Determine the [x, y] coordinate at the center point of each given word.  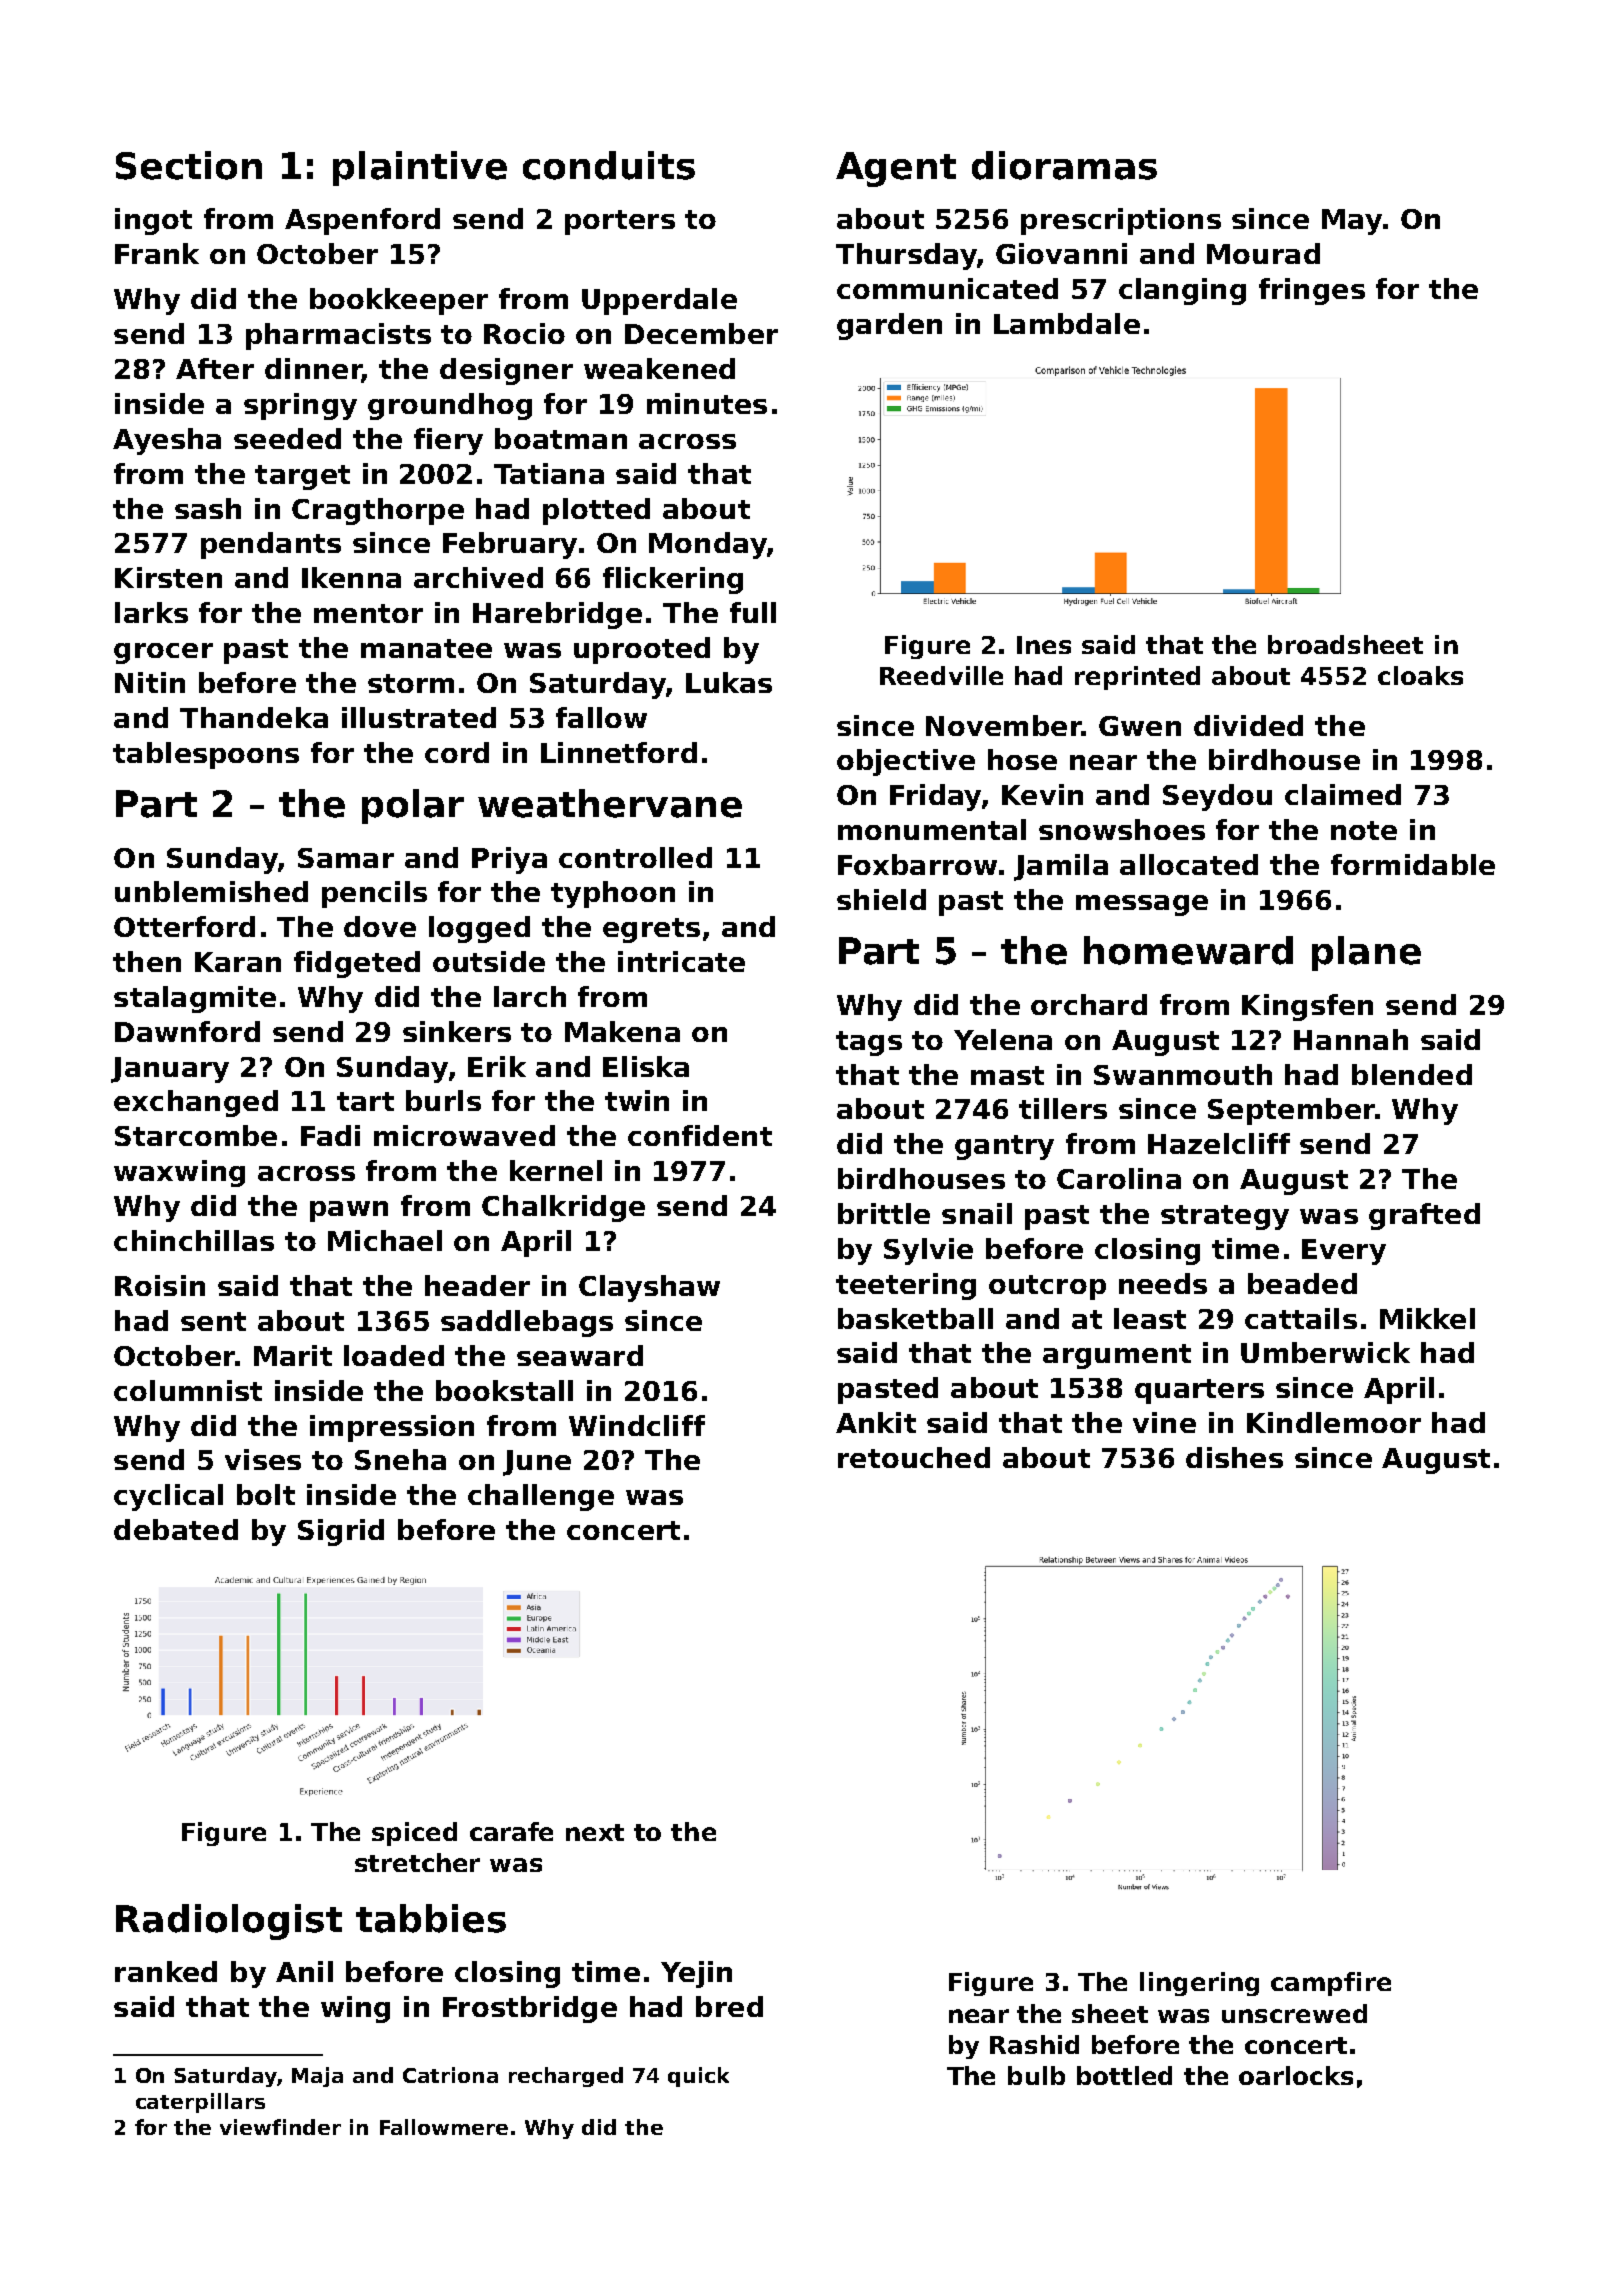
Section [189, 165]
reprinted [1137, 678]
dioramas [1064, 165]
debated [176, 1529]
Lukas [729, 682]
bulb [1036, 2075]
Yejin [696, 1974]
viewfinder [280, 2127]
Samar [346, 858]
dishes [1234, 1457]
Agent [896, 169]
